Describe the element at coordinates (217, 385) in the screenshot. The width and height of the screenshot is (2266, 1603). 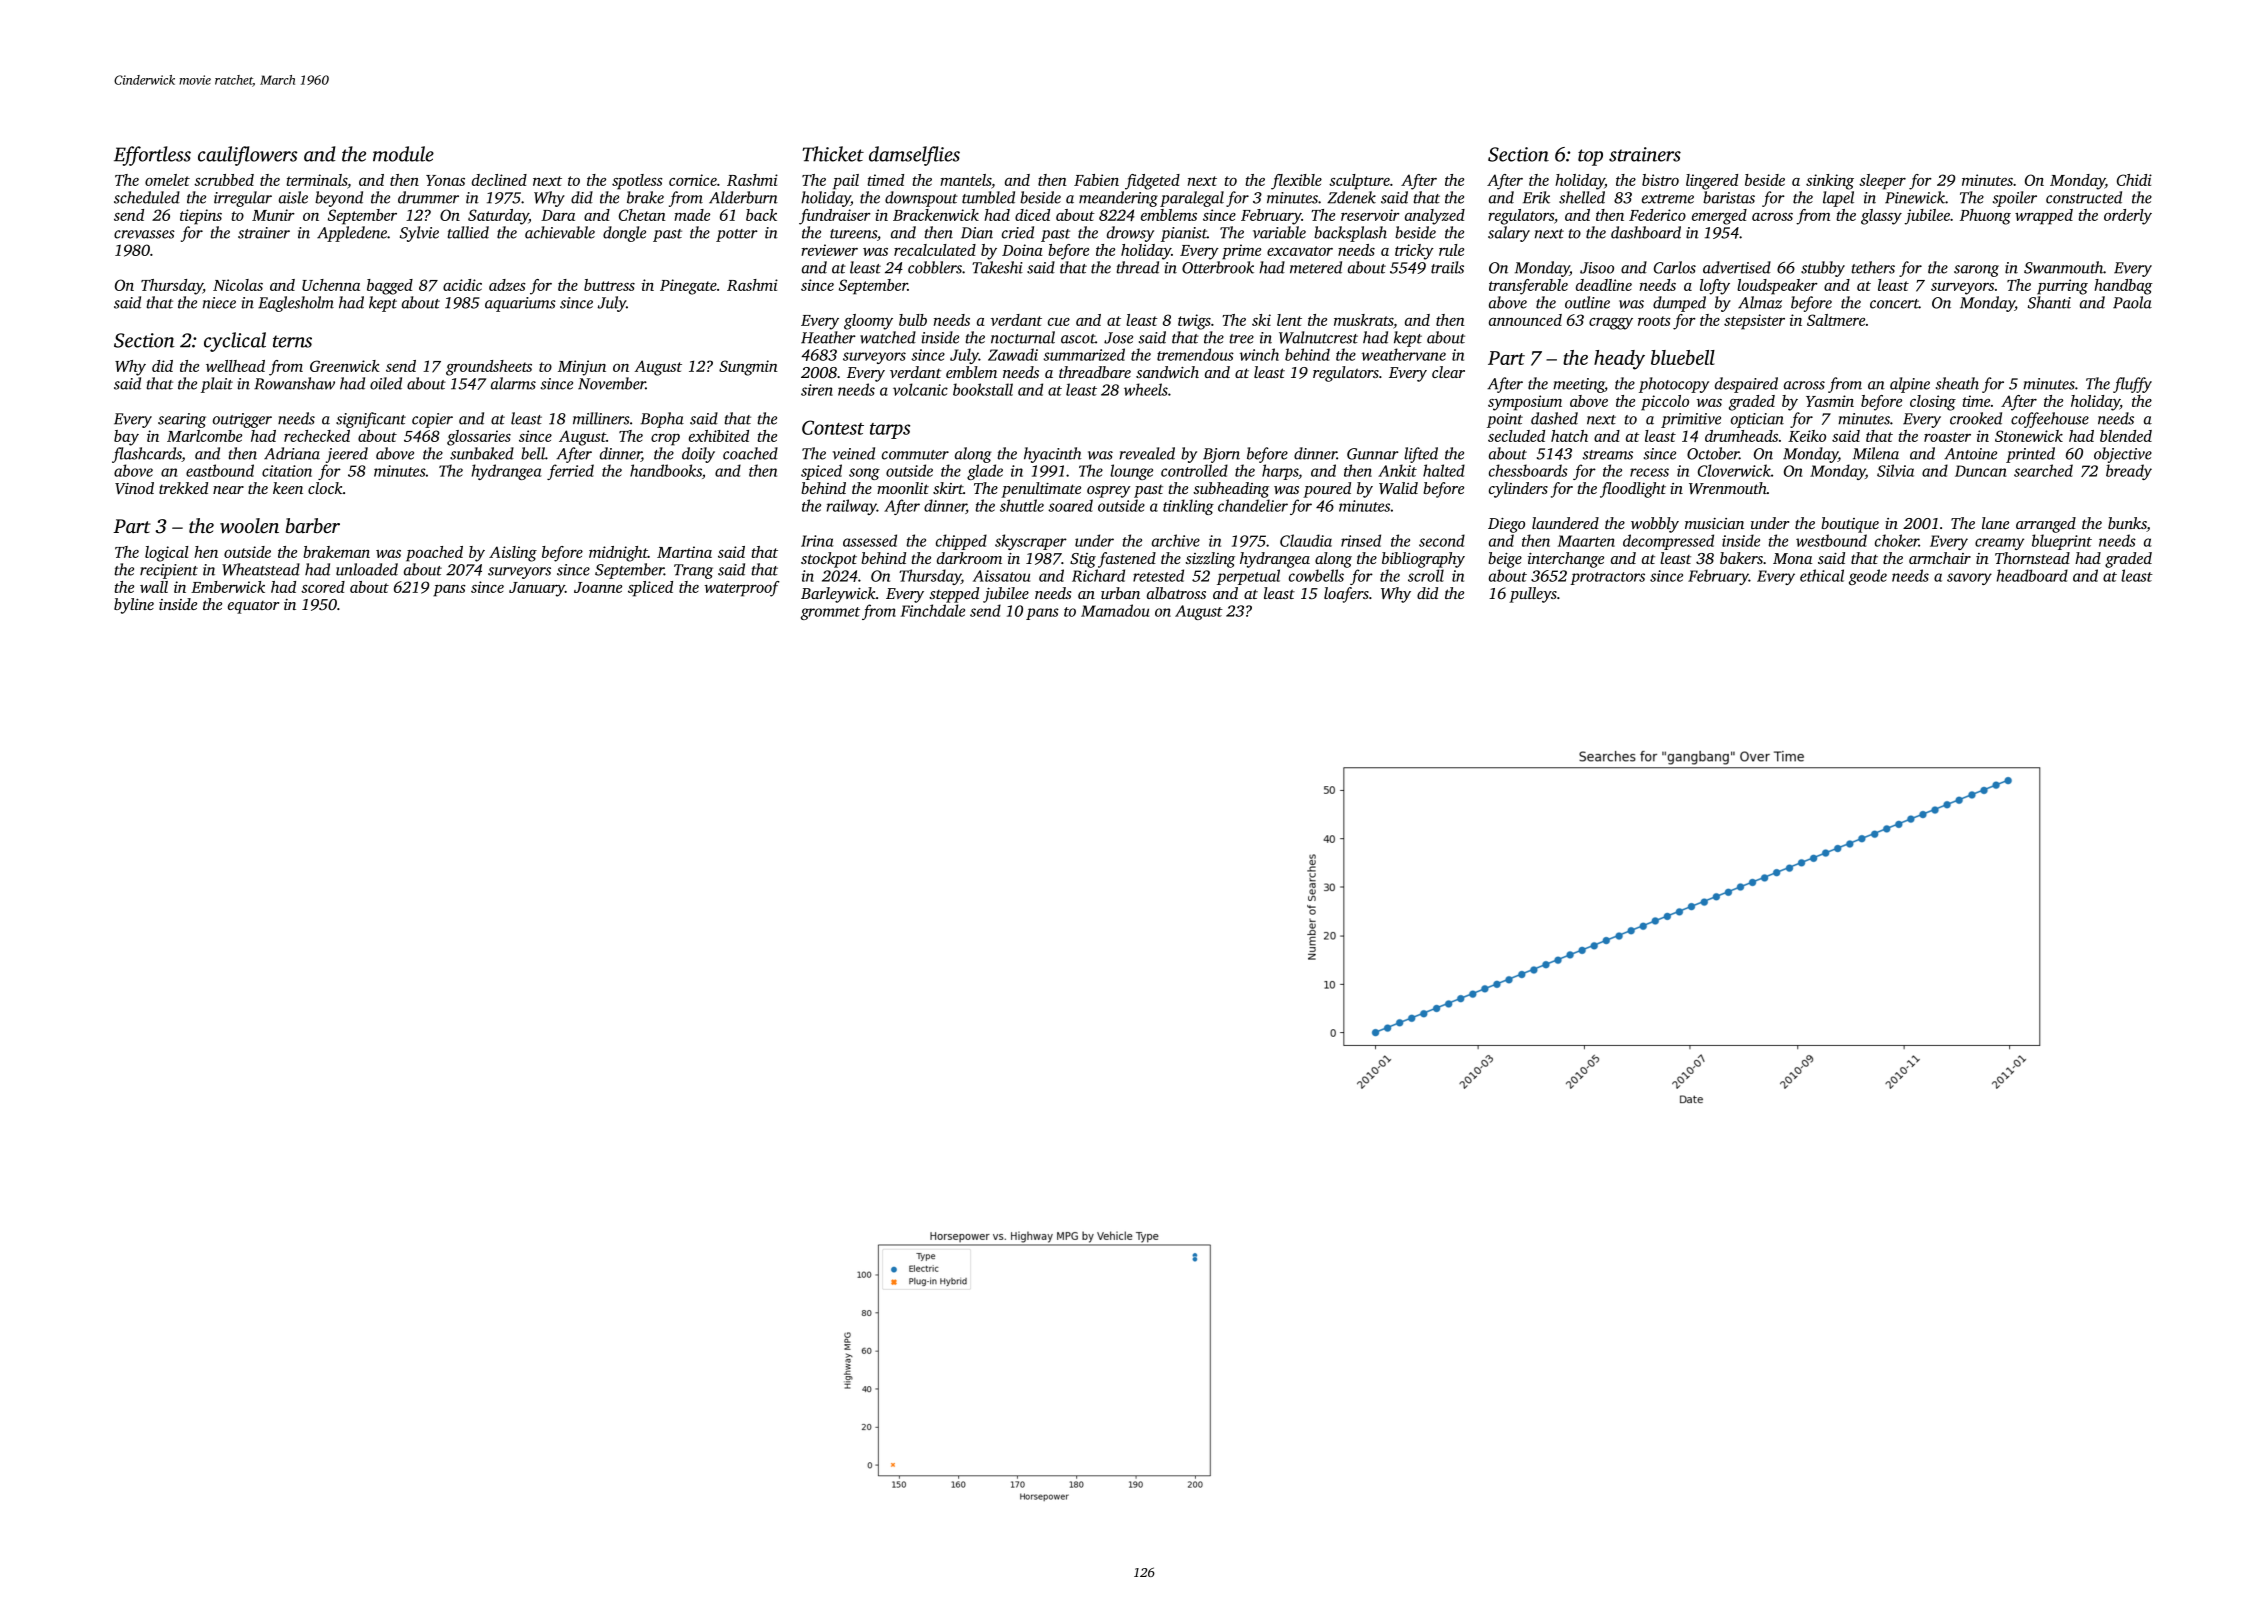
I see `plait` at that location.
